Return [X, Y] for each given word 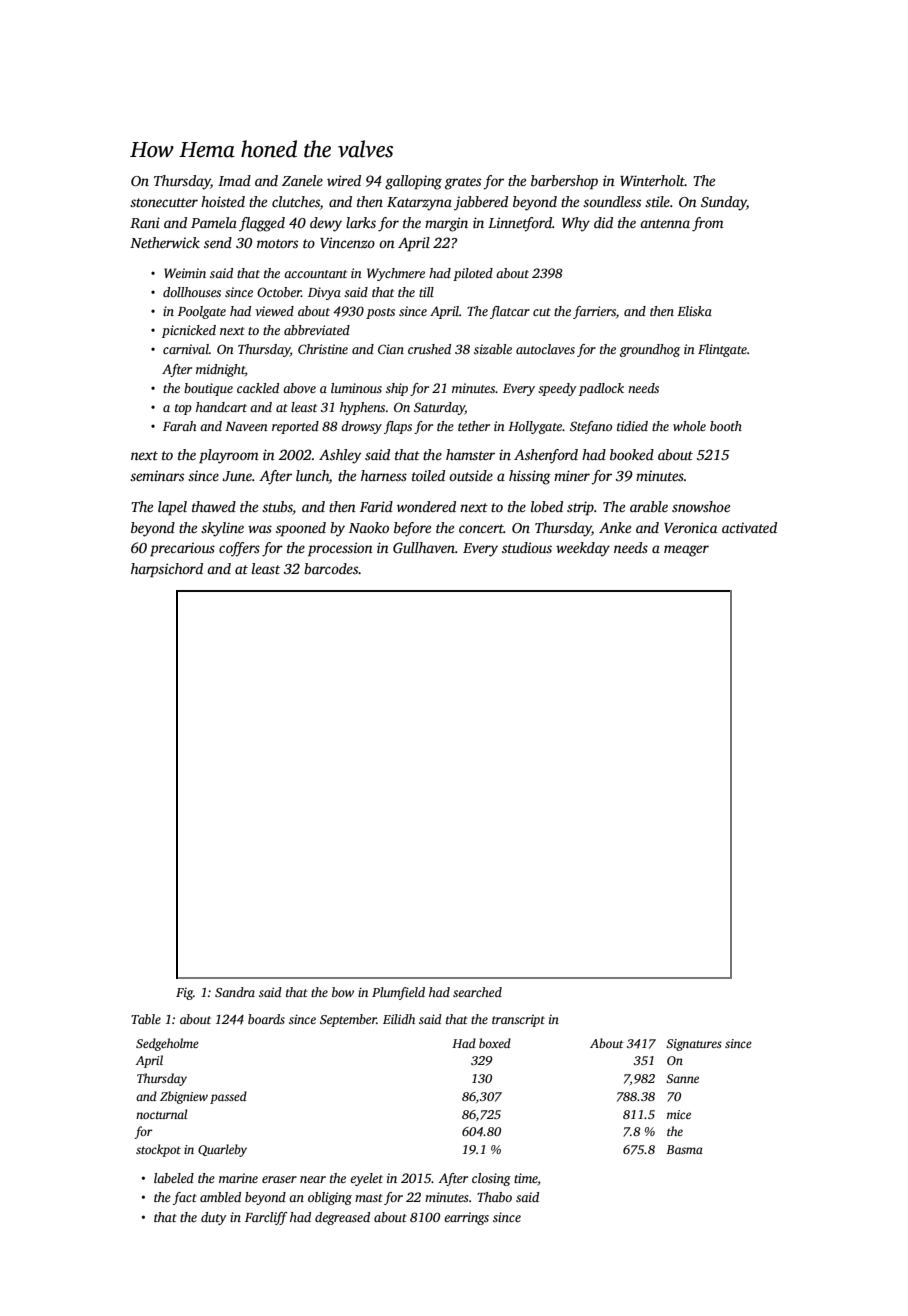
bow [343, 992]
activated [749, 527]
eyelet [366, 1179]
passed [228, 1097]
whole [689, 426]
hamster [470, 454]
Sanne [682, 1078]
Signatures [694, 1045]
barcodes [331, 568]
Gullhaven [424, 547]
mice [679, 1114]
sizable [493, 349]
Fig [184, 994]
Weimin [185, 273]
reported [295, 427]
